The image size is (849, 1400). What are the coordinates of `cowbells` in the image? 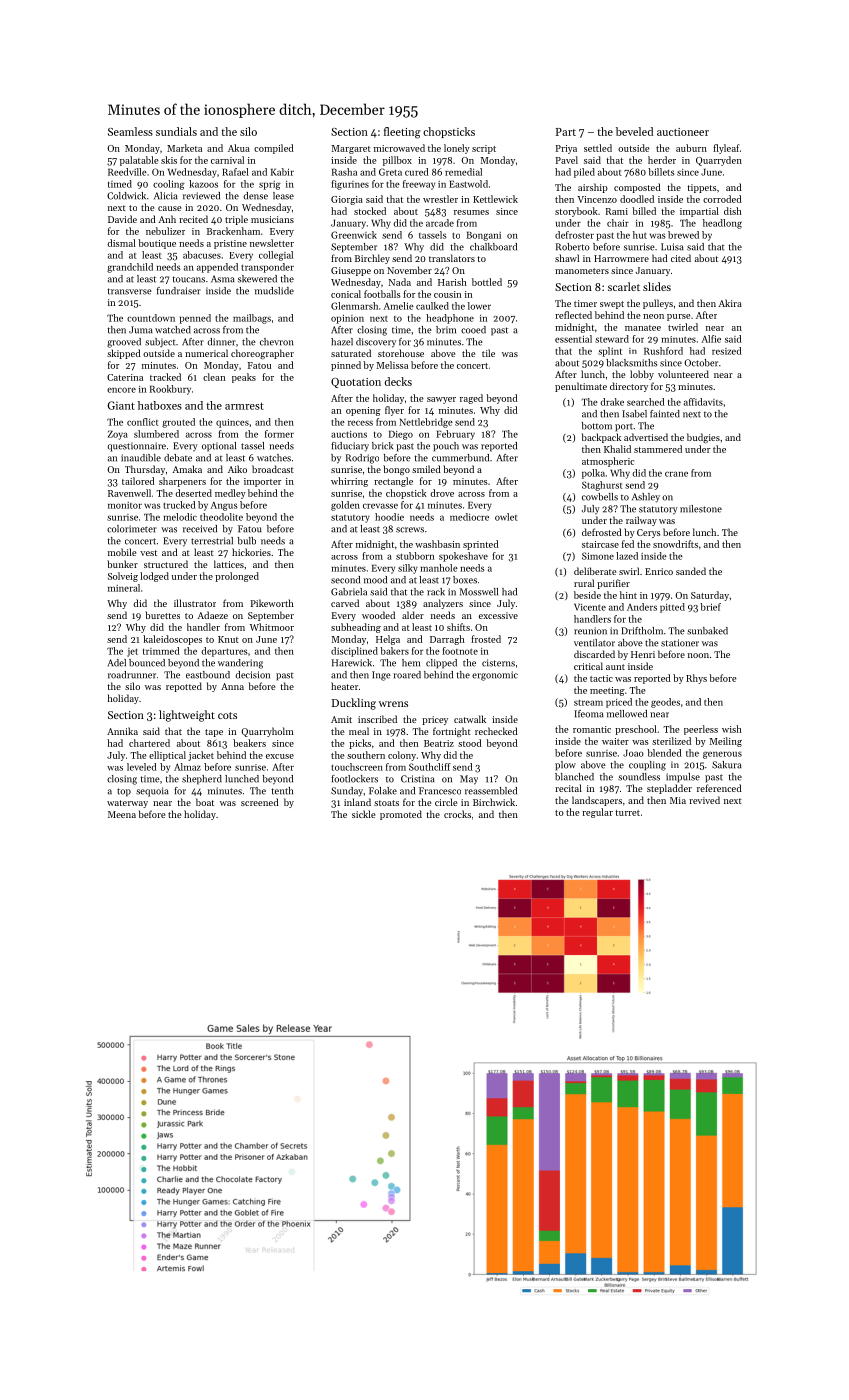 It's located at (600, 497).
